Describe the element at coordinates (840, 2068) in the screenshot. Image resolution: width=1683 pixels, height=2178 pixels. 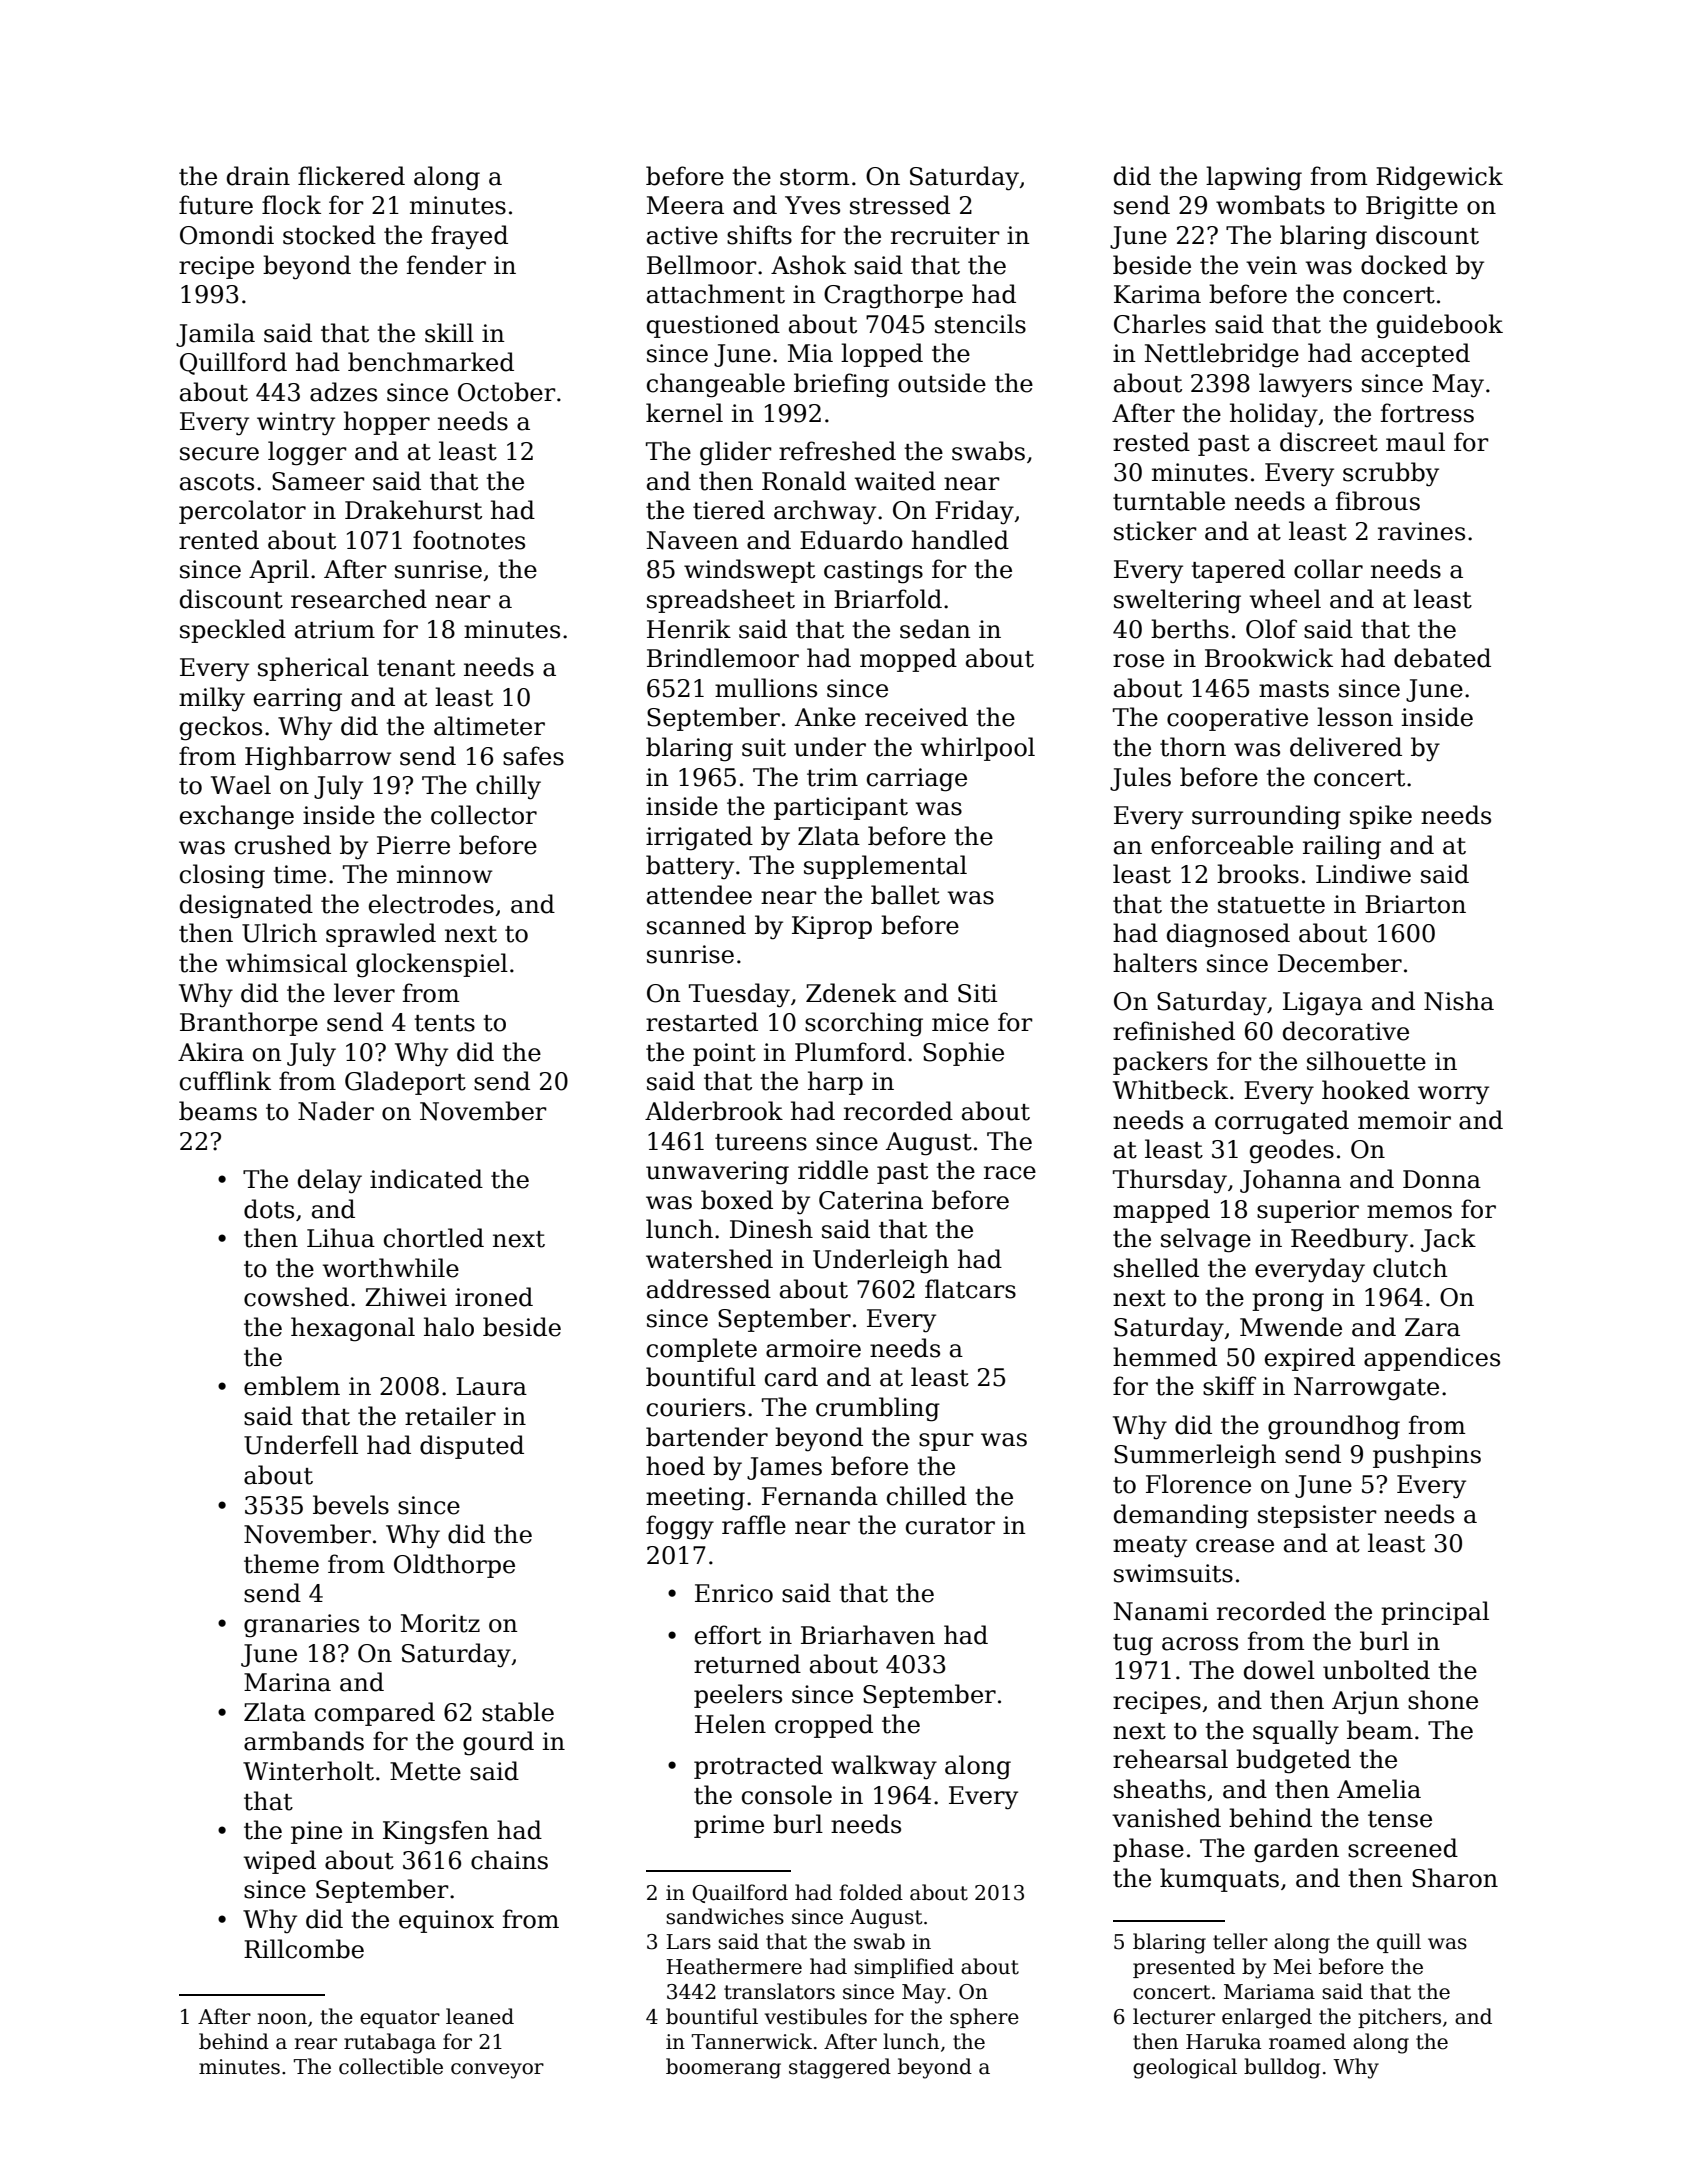
I see `staggered` at that location.
